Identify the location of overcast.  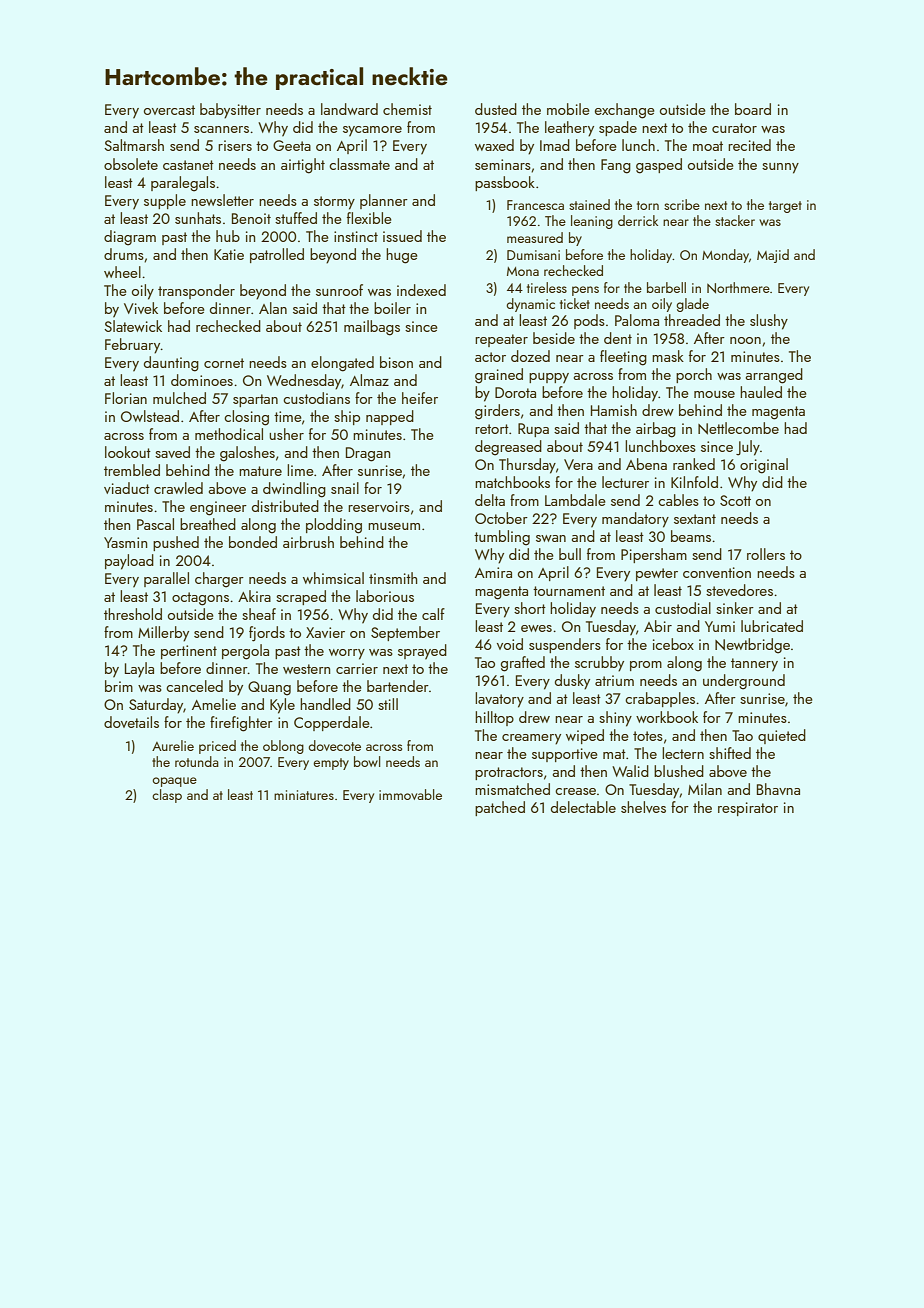
(169, 110).
